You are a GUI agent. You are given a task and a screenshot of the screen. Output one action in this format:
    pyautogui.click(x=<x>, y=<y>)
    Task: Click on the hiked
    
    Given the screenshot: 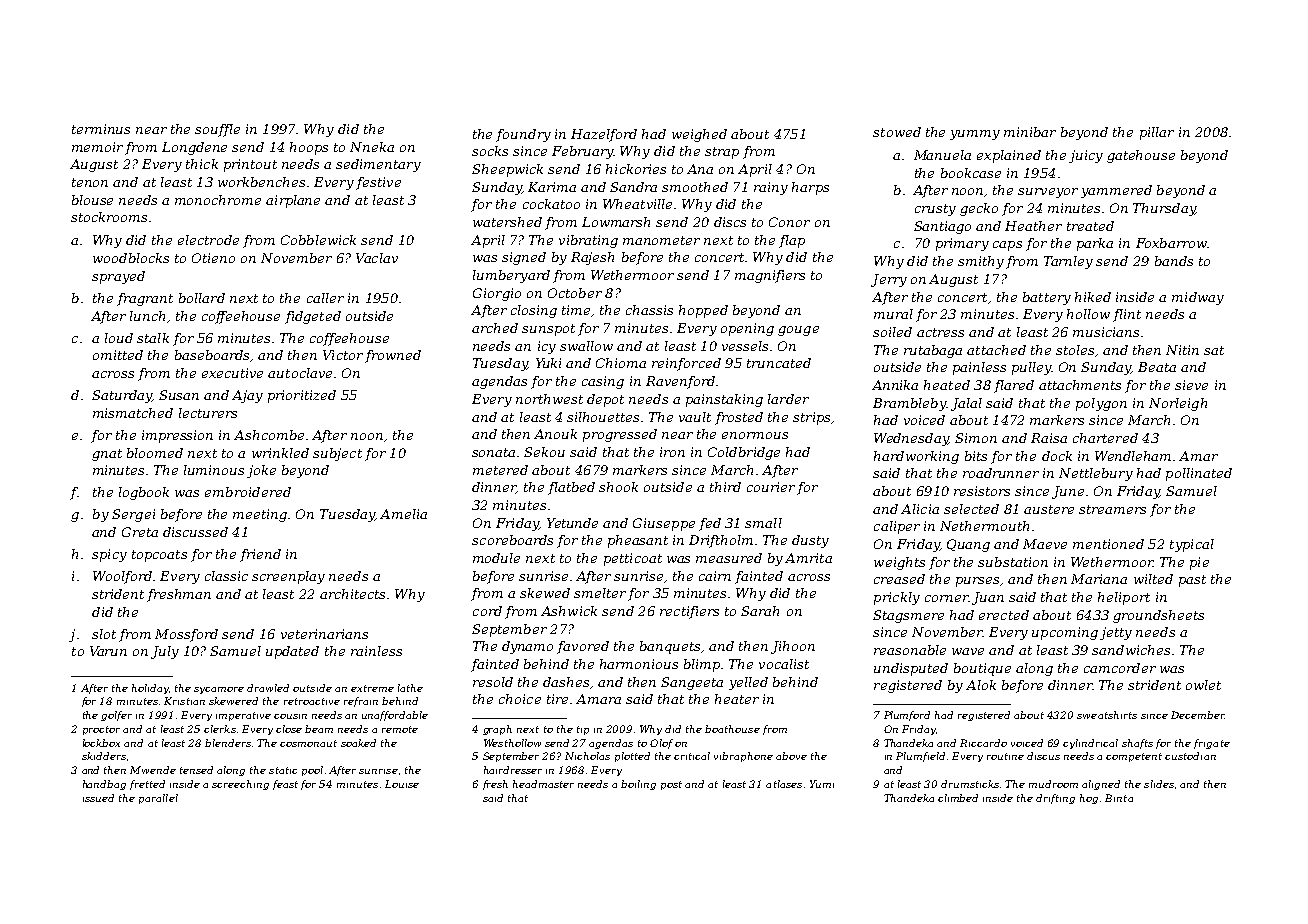 What is the action you would take?
    pyautogui.click(x=1093, y=297)
